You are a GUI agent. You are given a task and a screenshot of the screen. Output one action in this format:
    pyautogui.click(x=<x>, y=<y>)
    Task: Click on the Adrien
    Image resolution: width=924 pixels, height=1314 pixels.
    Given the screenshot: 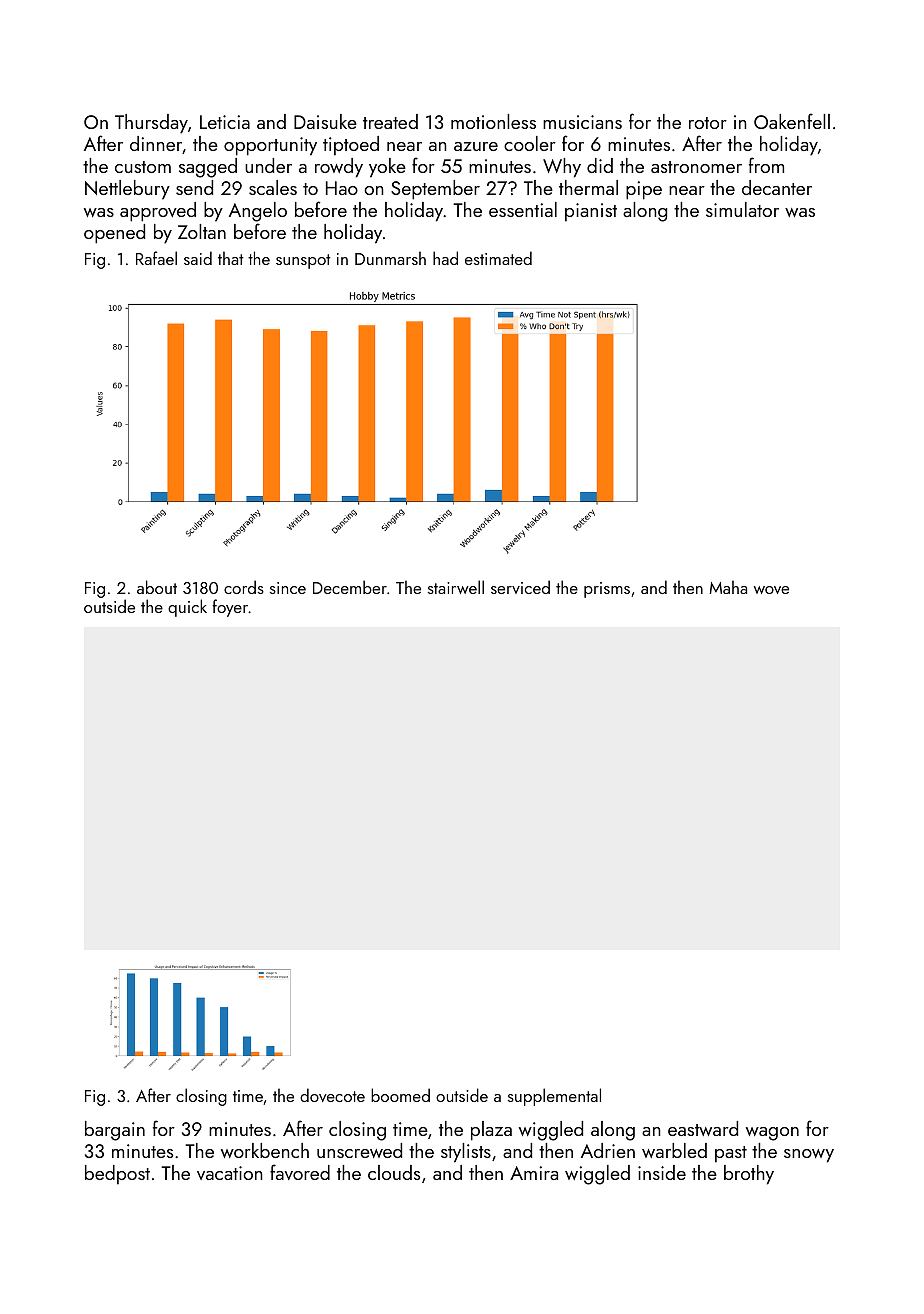 What is the action you would take?
    pyautogui.click(x=608, y=1150)
